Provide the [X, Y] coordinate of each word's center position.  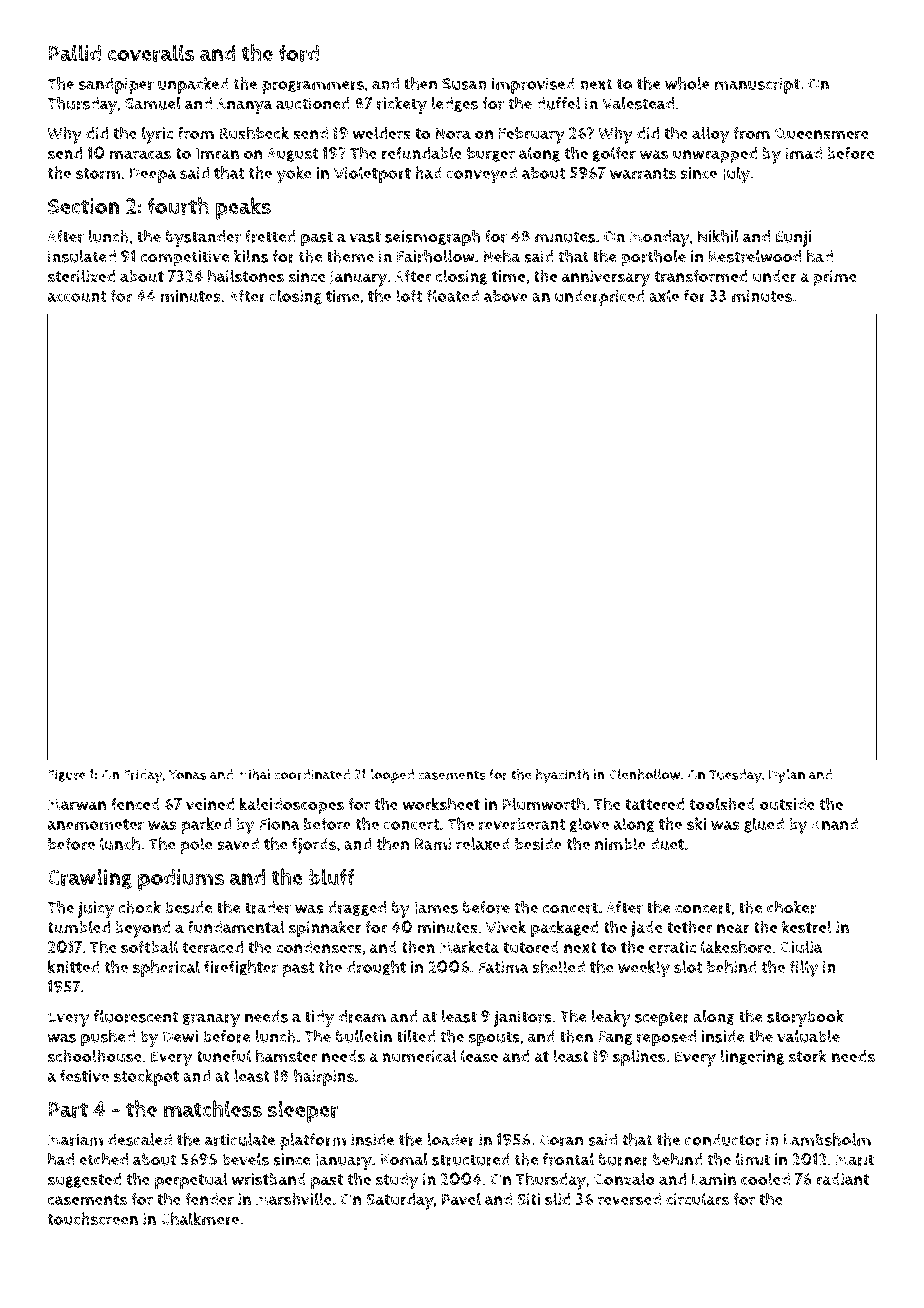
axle [664, 295]
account [77, 297]
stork [808, 1056]
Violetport [372, 174]
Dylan [787, 776]
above [506, 296]
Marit [854, 1159]
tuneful [224, 1056]
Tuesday [735, 776]
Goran [561, 1140]
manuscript [757, 85]
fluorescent [136, 1016]
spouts [494, 1039]
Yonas [187, 775]
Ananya [245, 106]
